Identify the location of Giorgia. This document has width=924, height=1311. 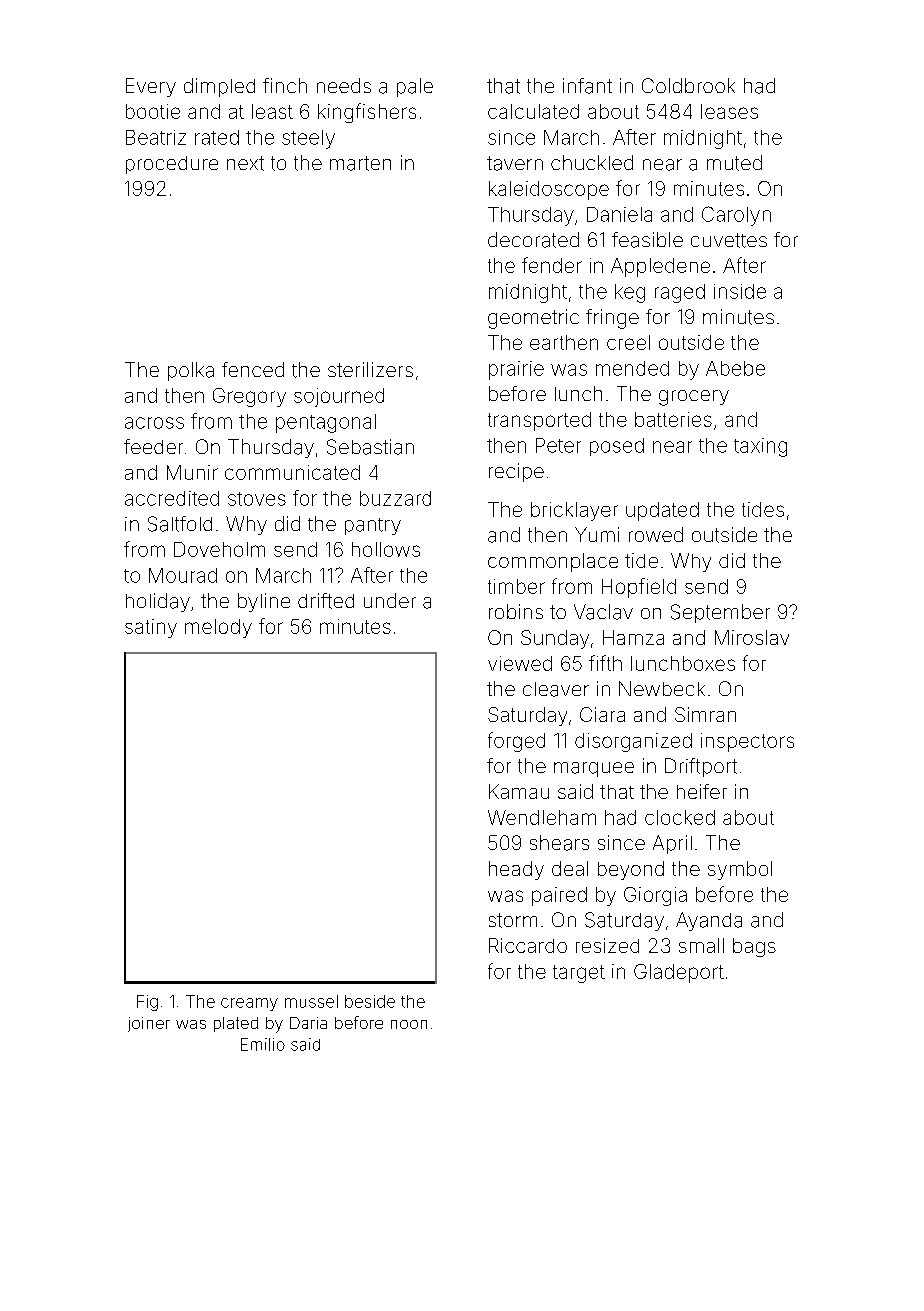
(655, 896).
